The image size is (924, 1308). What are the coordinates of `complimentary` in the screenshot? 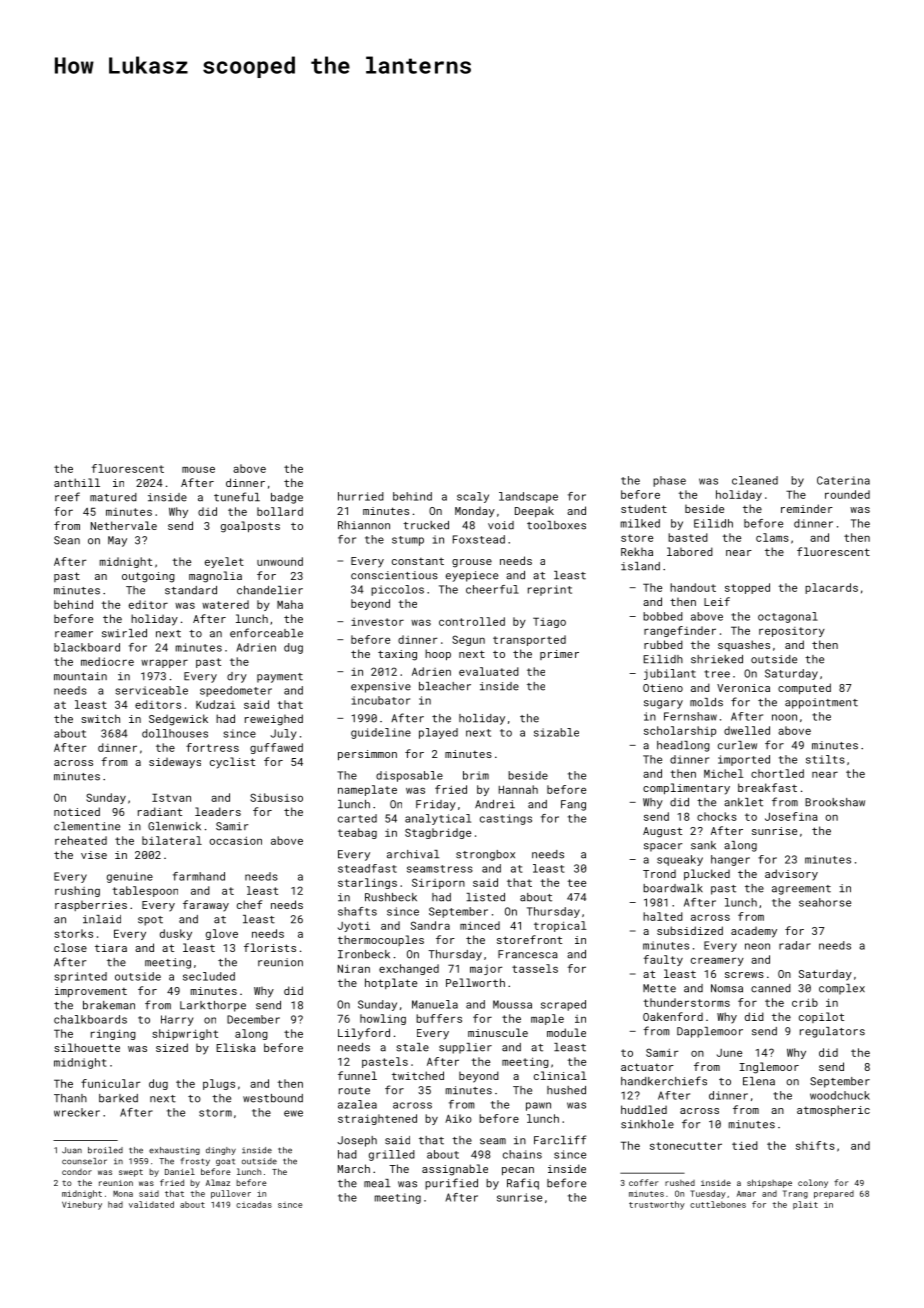 It's located at (686, 789).
